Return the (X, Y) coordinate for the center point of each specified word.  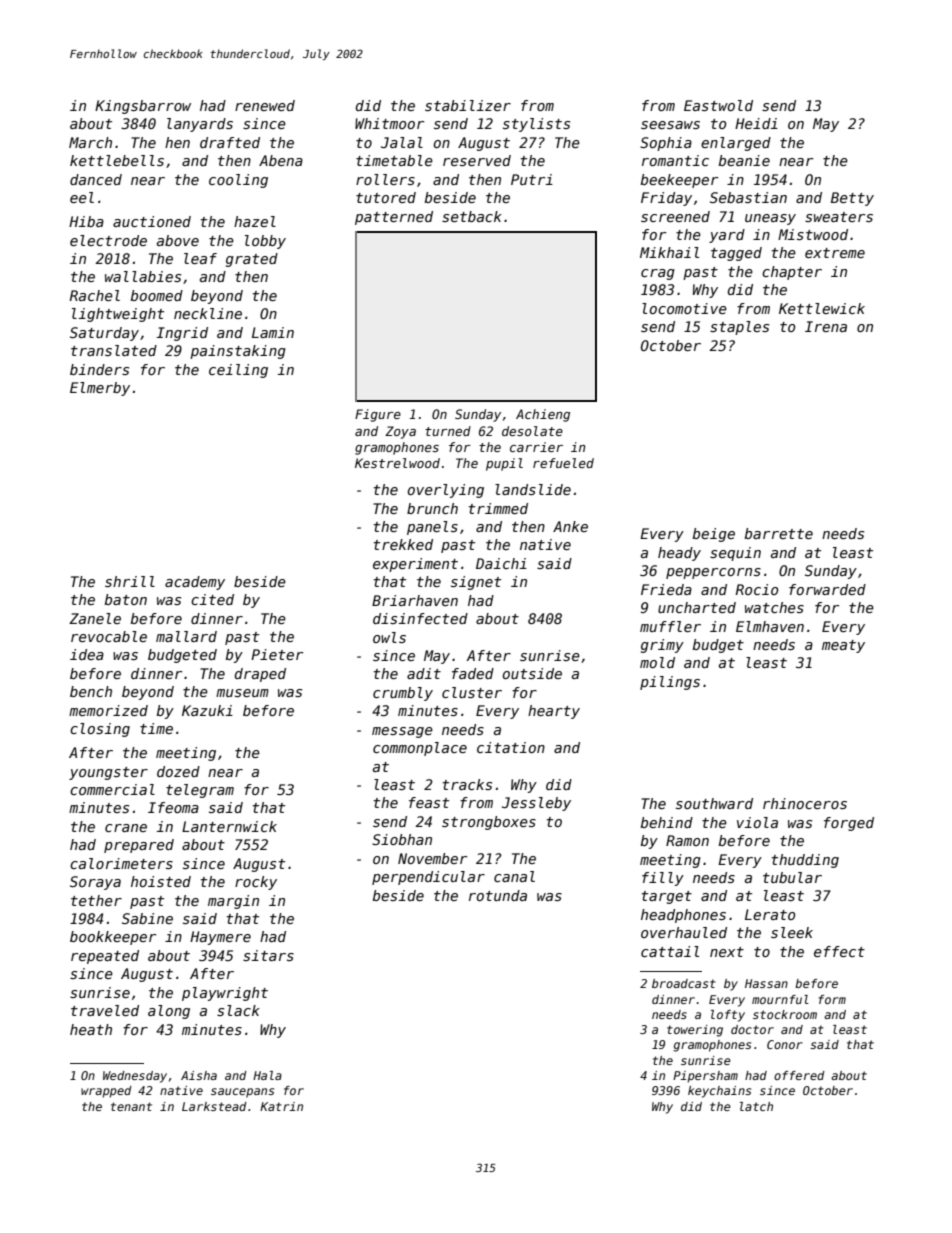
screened (675, 216)
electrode (108, 240)
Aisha (199, 1075)
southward (714, 803)
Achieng (543, 415)
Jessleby (536, 804)
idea (87, 654)
